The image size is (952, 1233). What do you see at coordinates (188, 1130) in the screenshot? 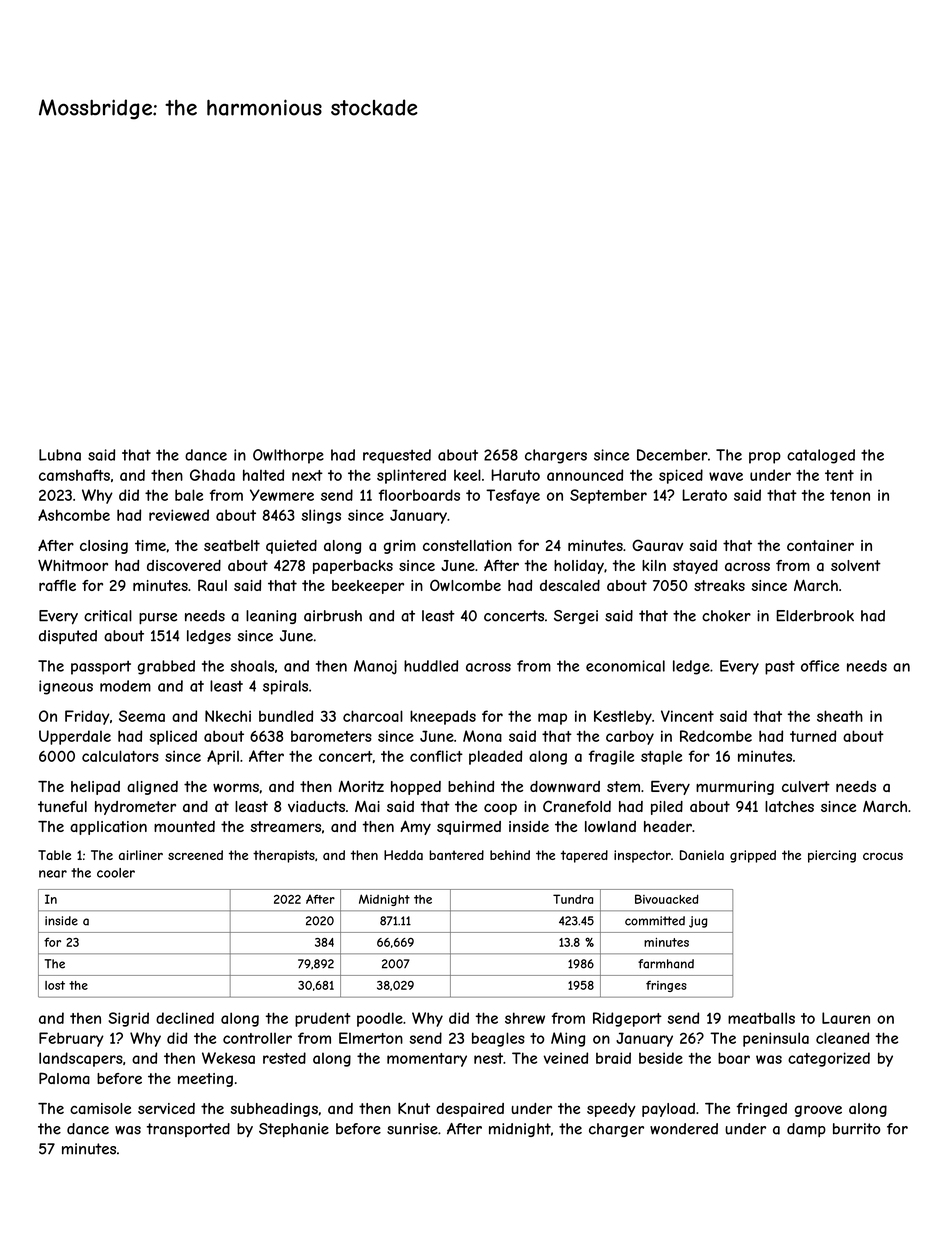
I see `transported` at bounding box center [188, 1130].
